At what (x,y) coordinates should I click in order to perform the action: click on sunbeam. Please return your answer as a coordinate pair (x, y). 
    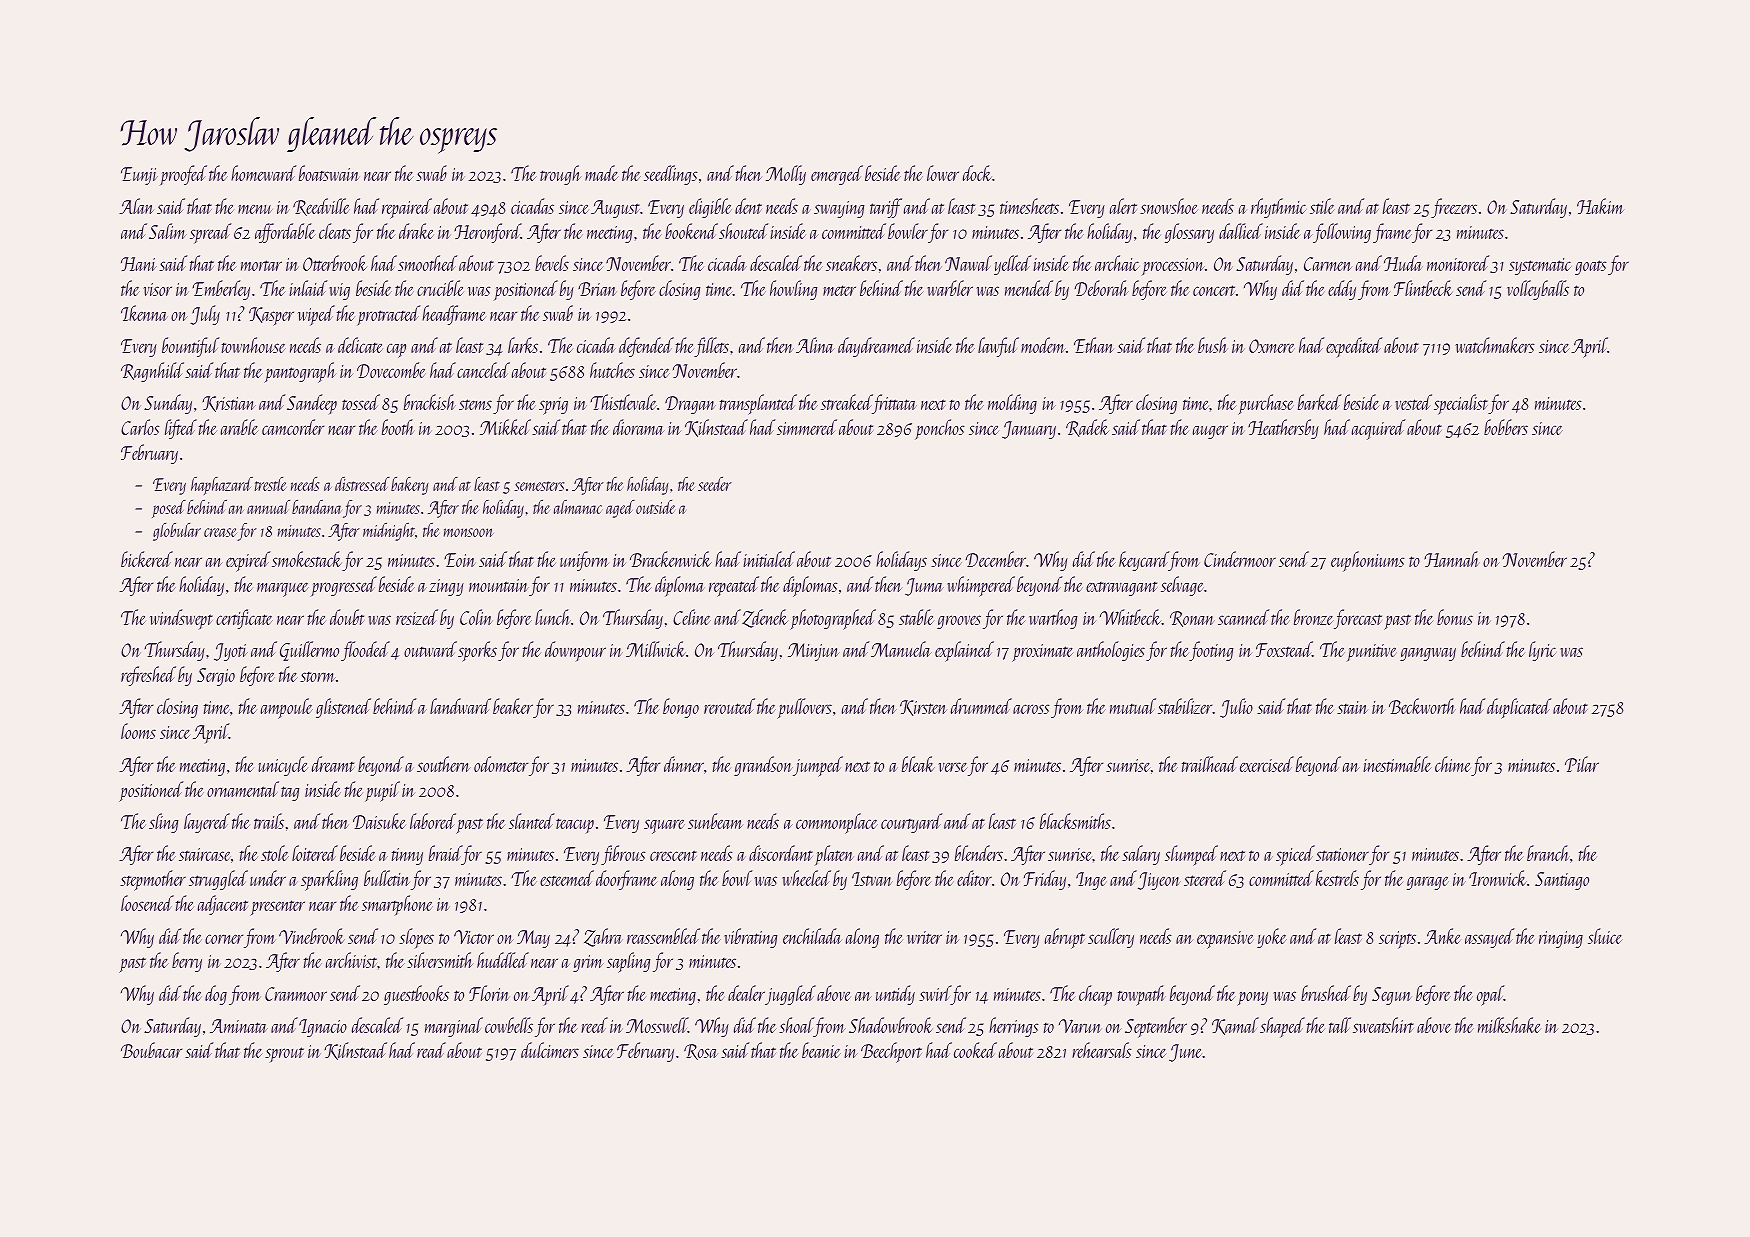
    Looking at the image, I should click on (715, 821).
